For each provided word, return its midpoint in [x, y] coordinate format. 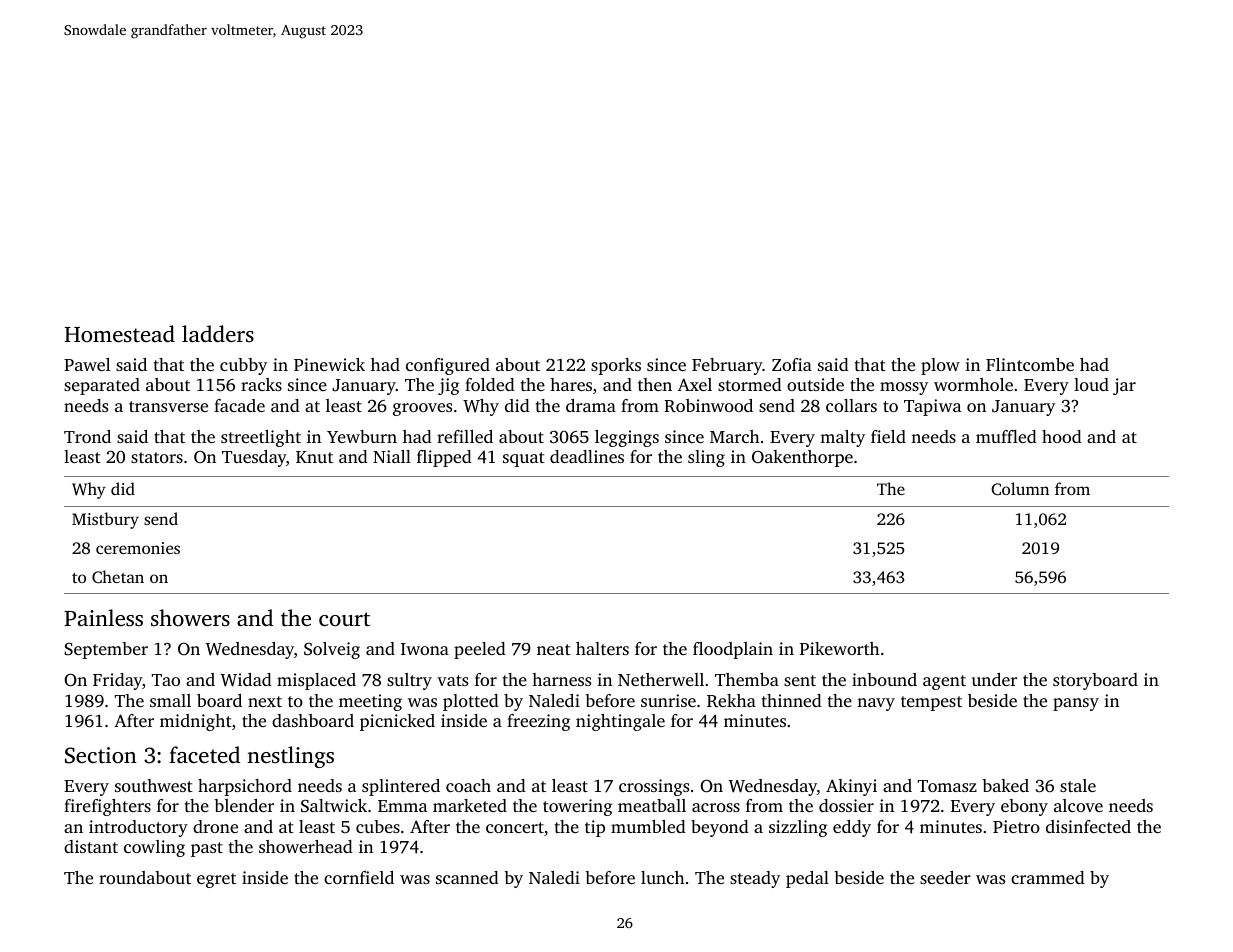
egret [216, 880]
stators [157, 457]
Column [1020, 489]
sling [706, 458]
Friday [117, 681]
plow [940, 366]
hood [1062, 436]
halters [602, 648]
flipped [444, 458]
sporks [616, 366]
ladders [218, 334]
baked [1005, 785]
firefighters [107, 807]
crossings [654, 787]
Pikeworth [840, 648]
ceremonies [138, 548]
